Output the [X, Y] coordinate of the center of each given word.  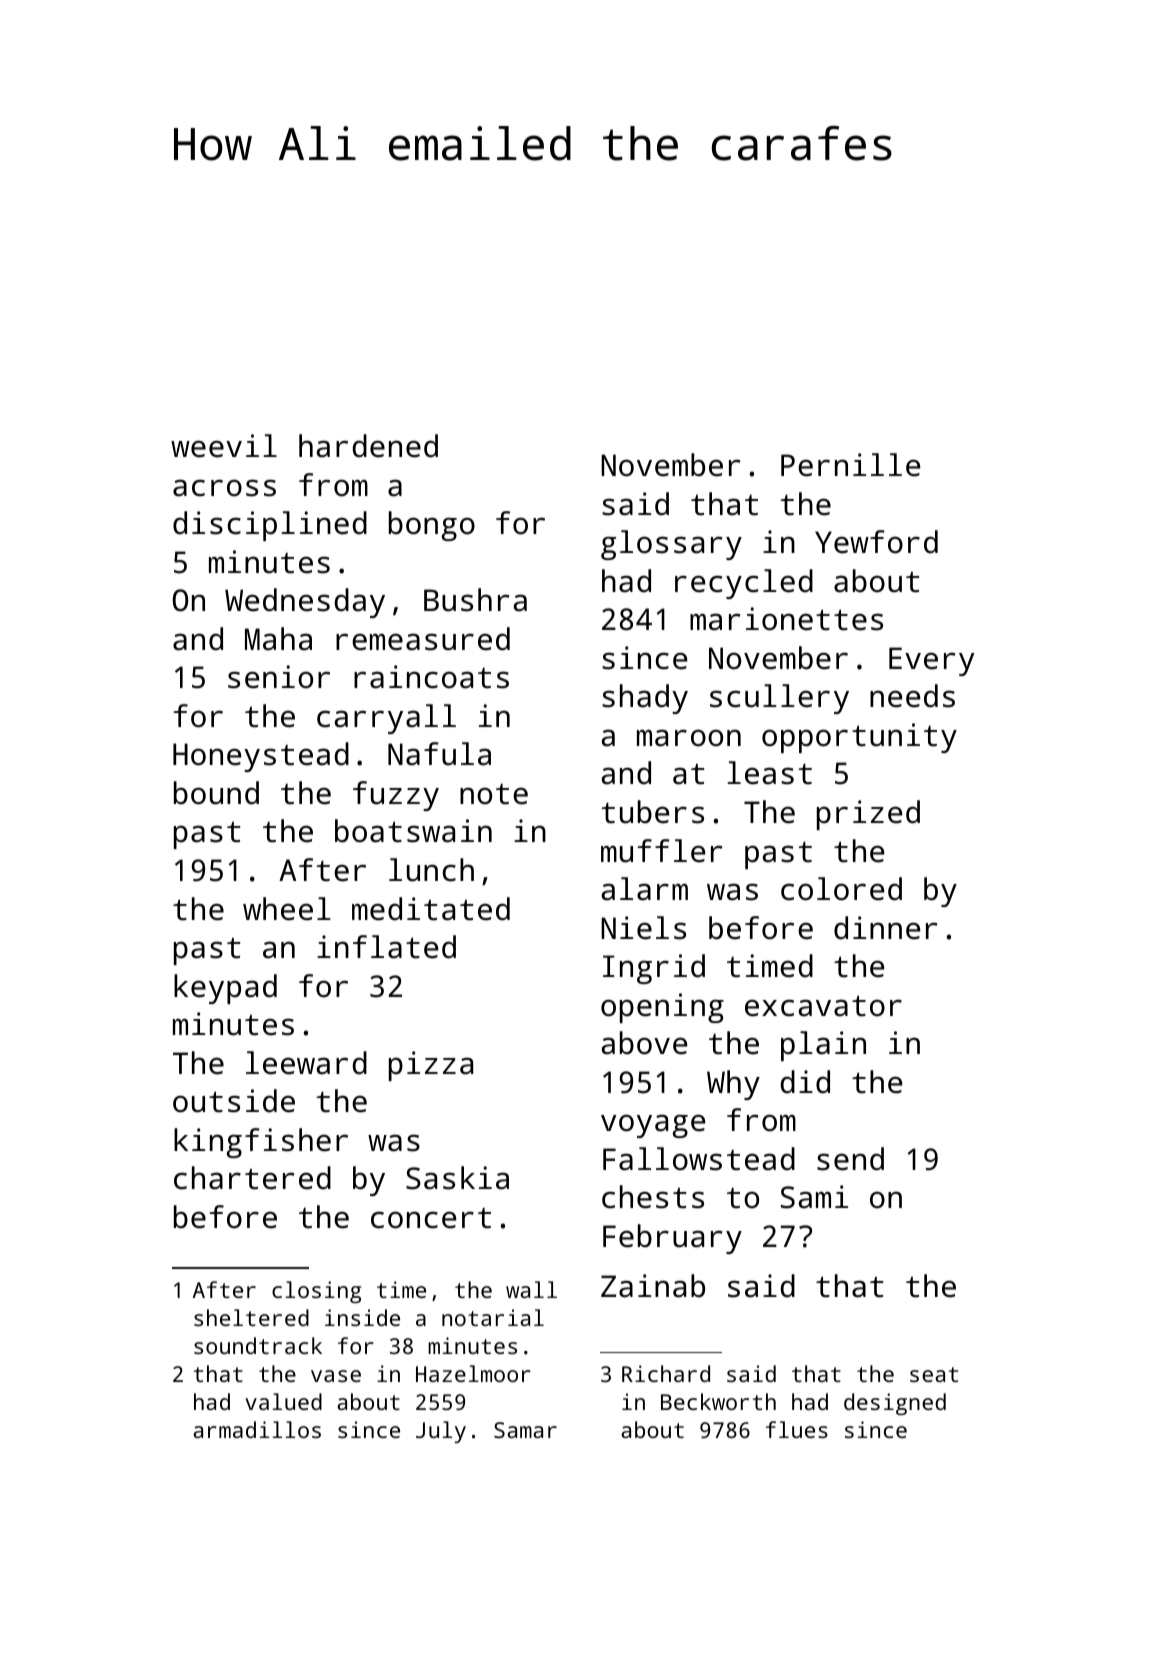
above [644, 1043]
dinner [885, 928]
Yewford [876, 542]
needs [912, 696]
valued [283, 1401]
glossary [671, 545]
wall [531, 1289]
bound [216, 793]
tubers [653, 812]
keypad [225, 989]
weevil [224, 446]
